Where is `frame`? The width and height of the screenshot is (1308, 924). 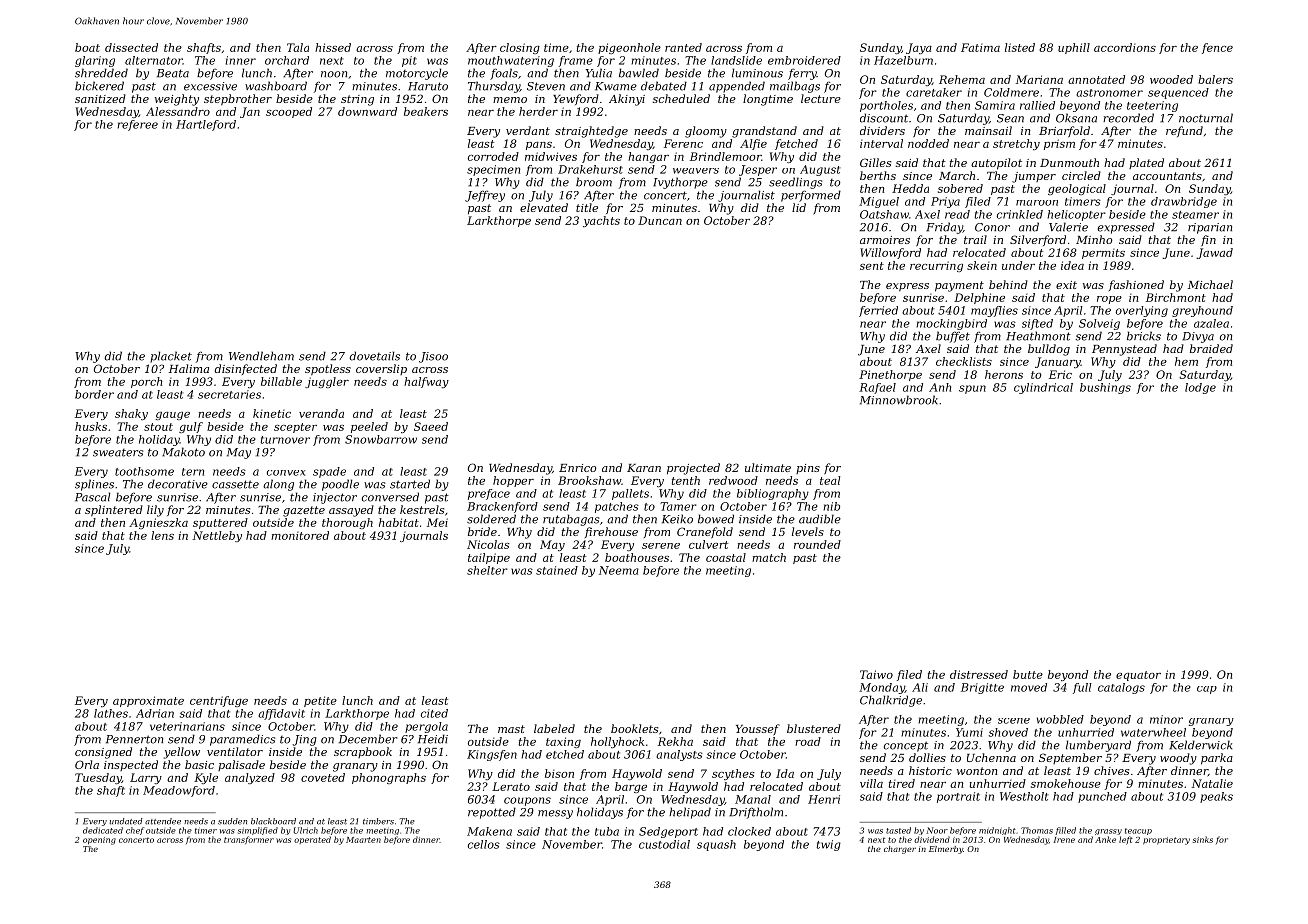
frame is located at coordinates (576, 61).
